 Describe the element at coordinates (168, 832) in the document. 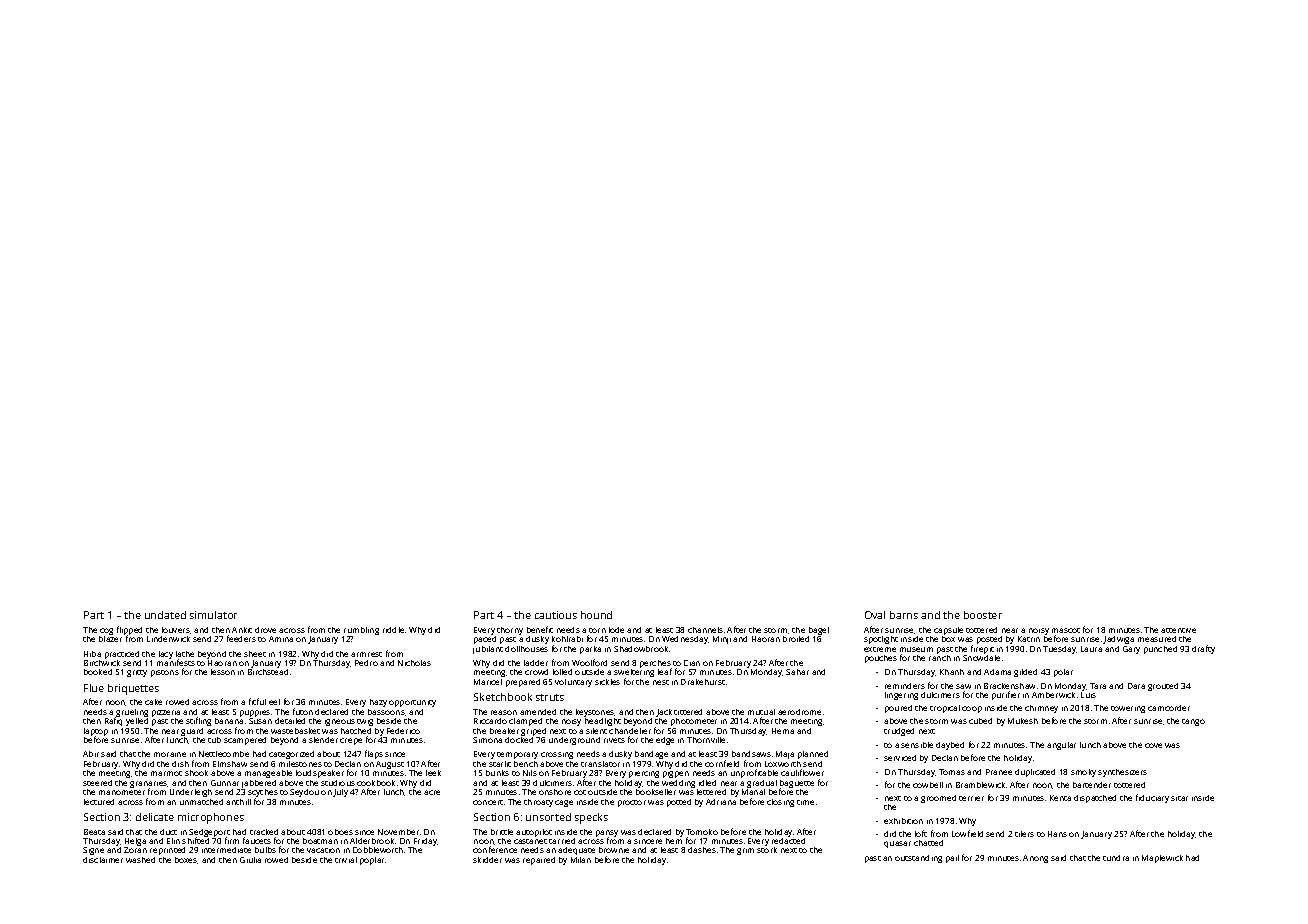

I see `duct` at that location.
